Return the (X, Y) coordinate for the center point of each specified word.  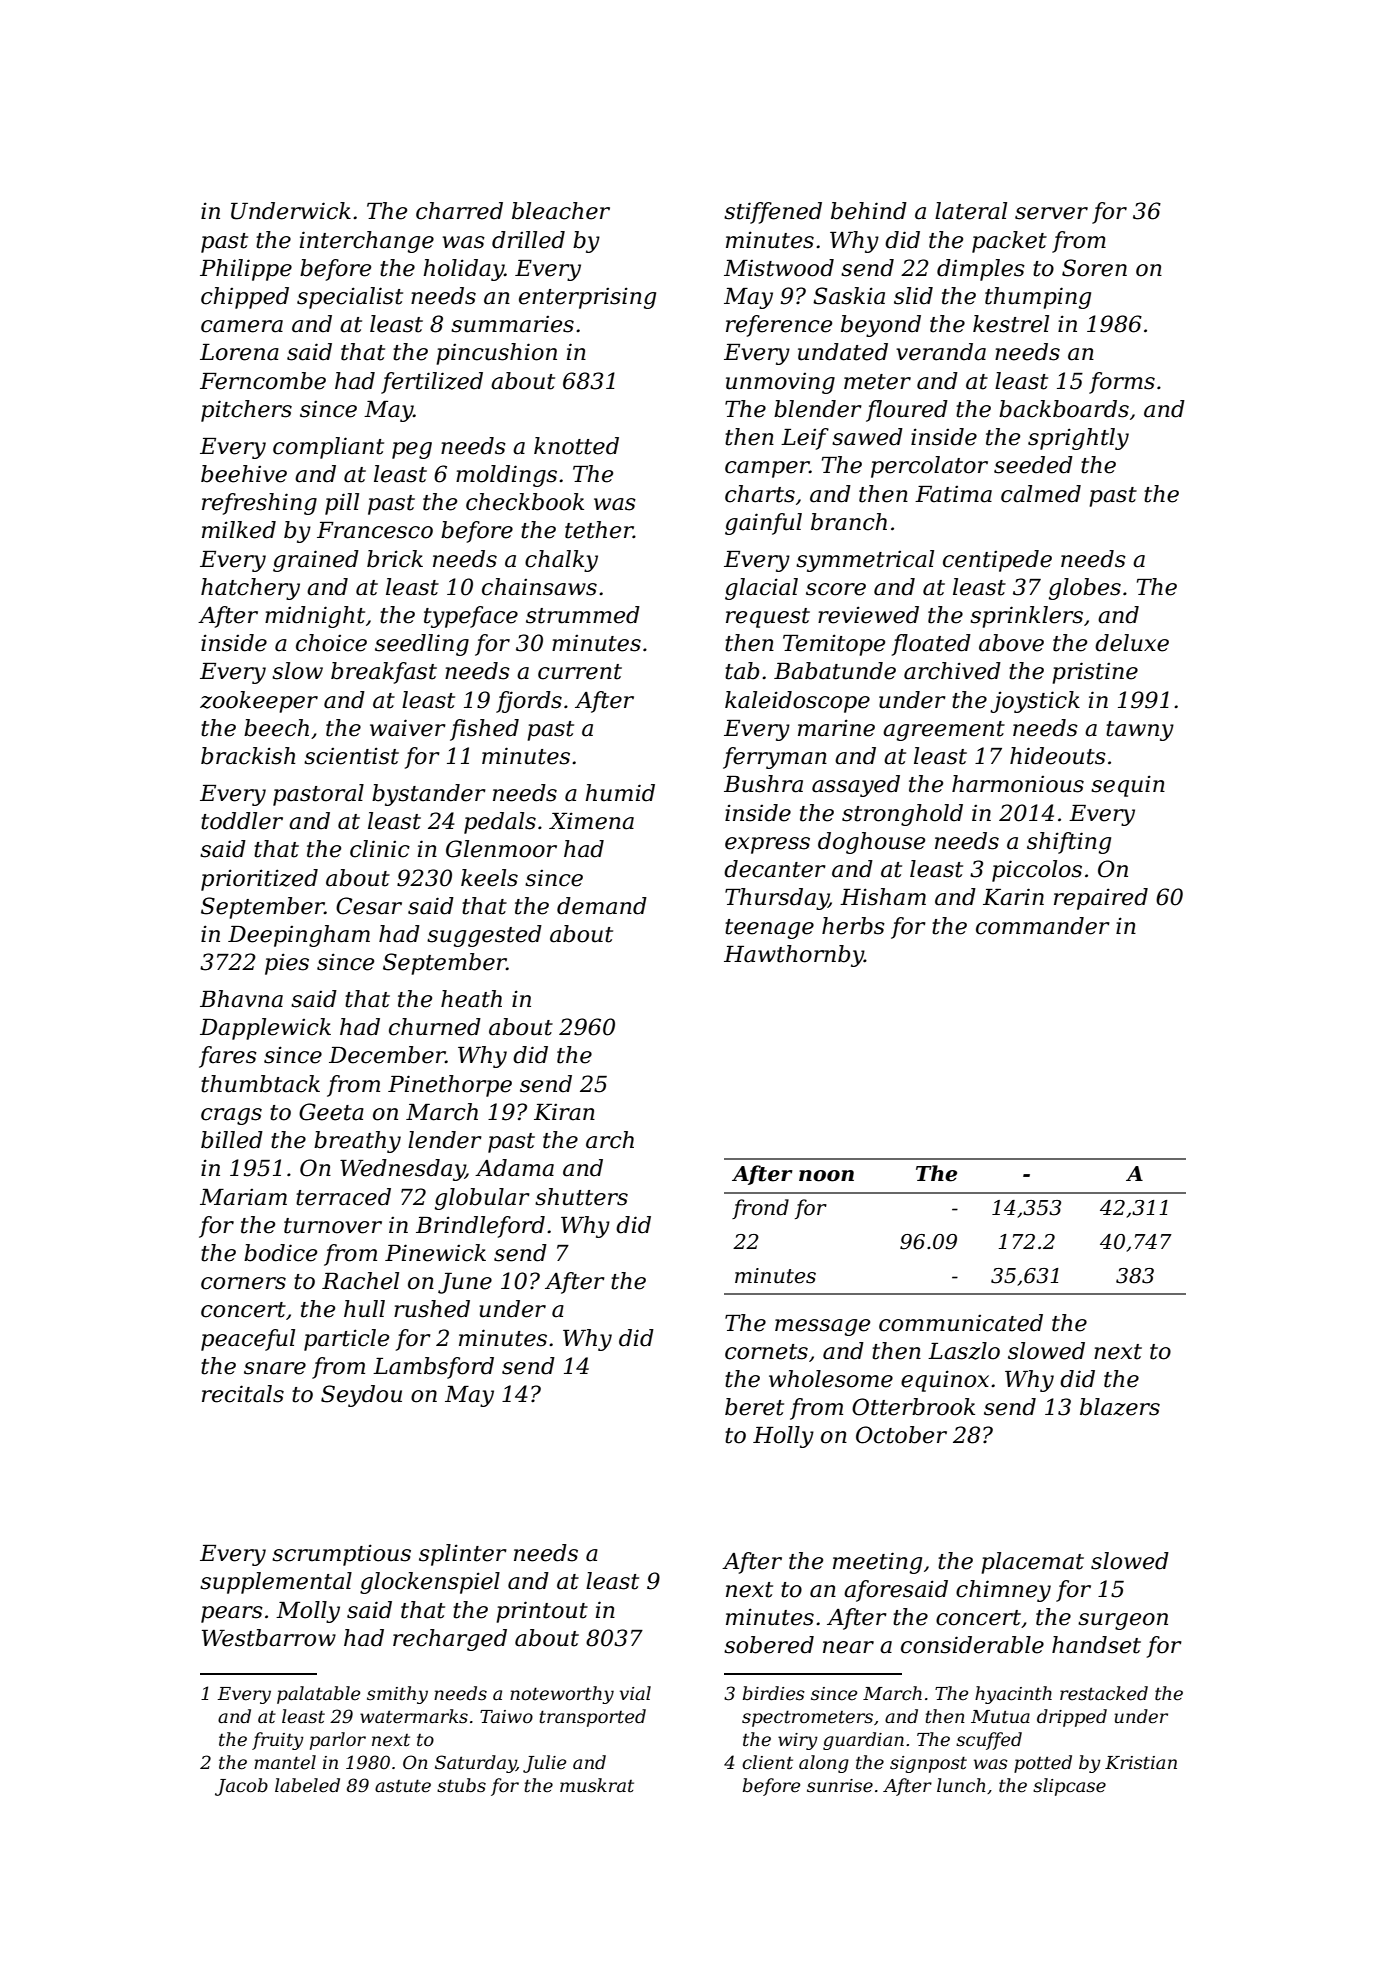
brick (395, 559)
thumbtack (260, 1084)
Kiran (564, 1112)
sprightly (1078, 439)
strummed (583, 615)
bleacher (561, 211)
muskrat (597, 1785)
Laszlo (964, 1351)
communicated (961, 1323)
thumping (1038, 298)
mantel (285, 1762)
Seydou (361, 1396)
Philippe (246, 270)
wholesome (831, 1379)
